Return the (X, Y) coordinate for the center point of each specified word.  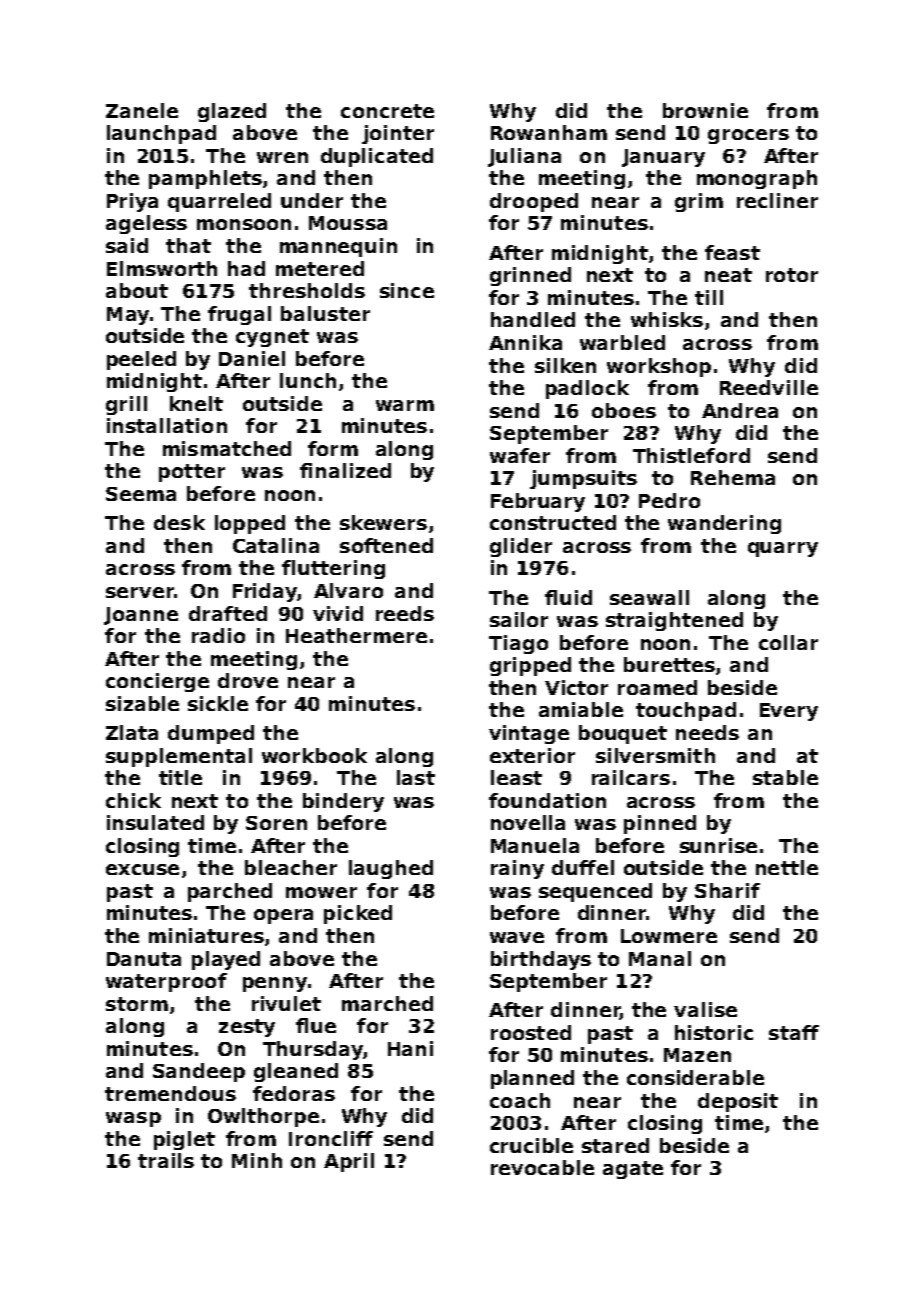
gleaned (296, 1072)
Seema (141, 494)
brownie (705, 110)
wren (282, 157)
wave (517, 937)
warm (405, 405)
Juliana (524, 157)
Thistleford (691, 455)
